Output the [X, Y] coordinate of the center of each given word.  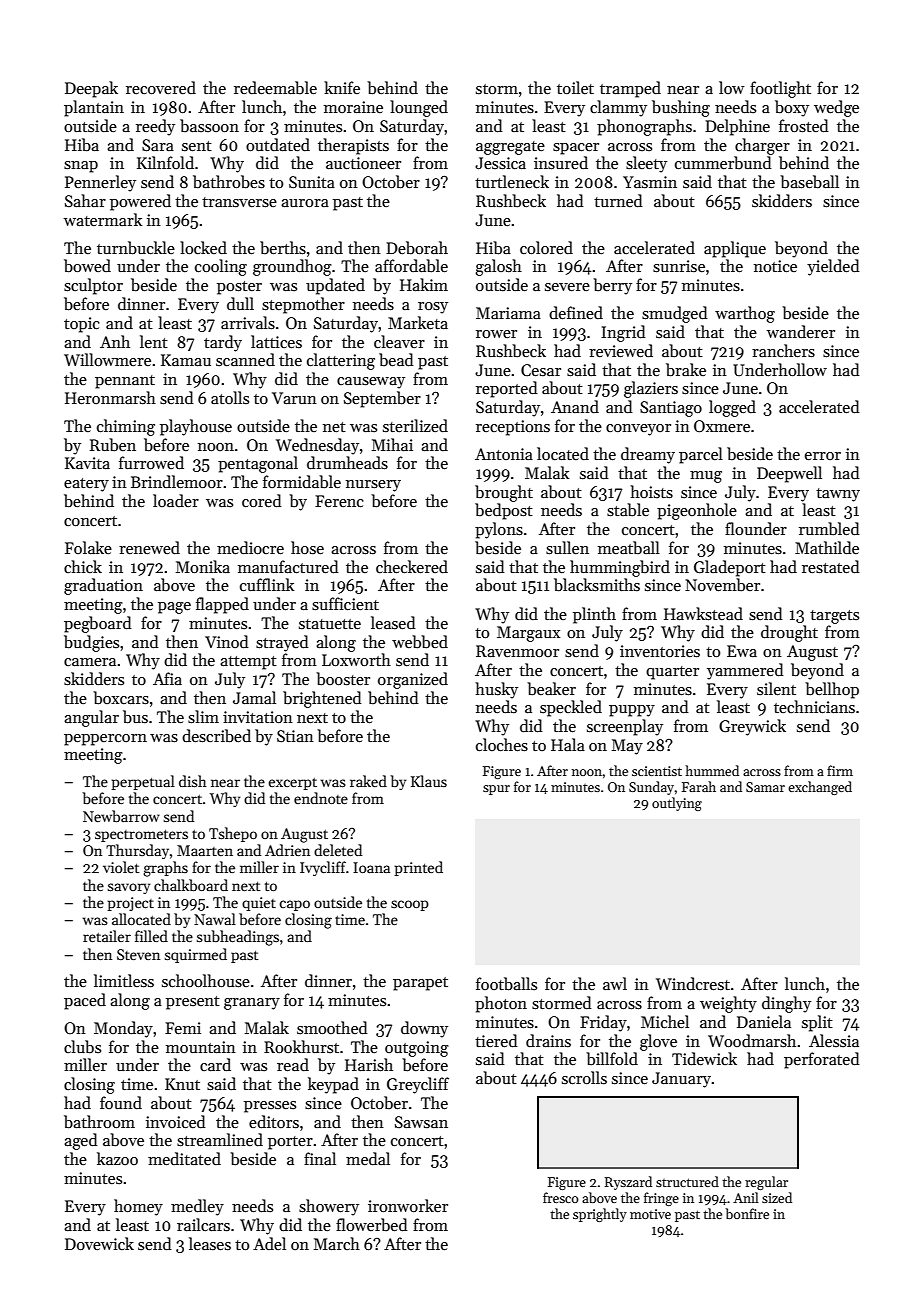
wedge [836, 108]
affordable [411, 266]
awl [615, 983]
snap [81, 167]
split [817, 1023]
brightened [322, 699]
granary [252, 1004]
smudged [675, 314]
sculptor [93, 286]
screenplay [625, 727]
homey [138, 1207]
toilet [575, 87]
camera [90, 662]
